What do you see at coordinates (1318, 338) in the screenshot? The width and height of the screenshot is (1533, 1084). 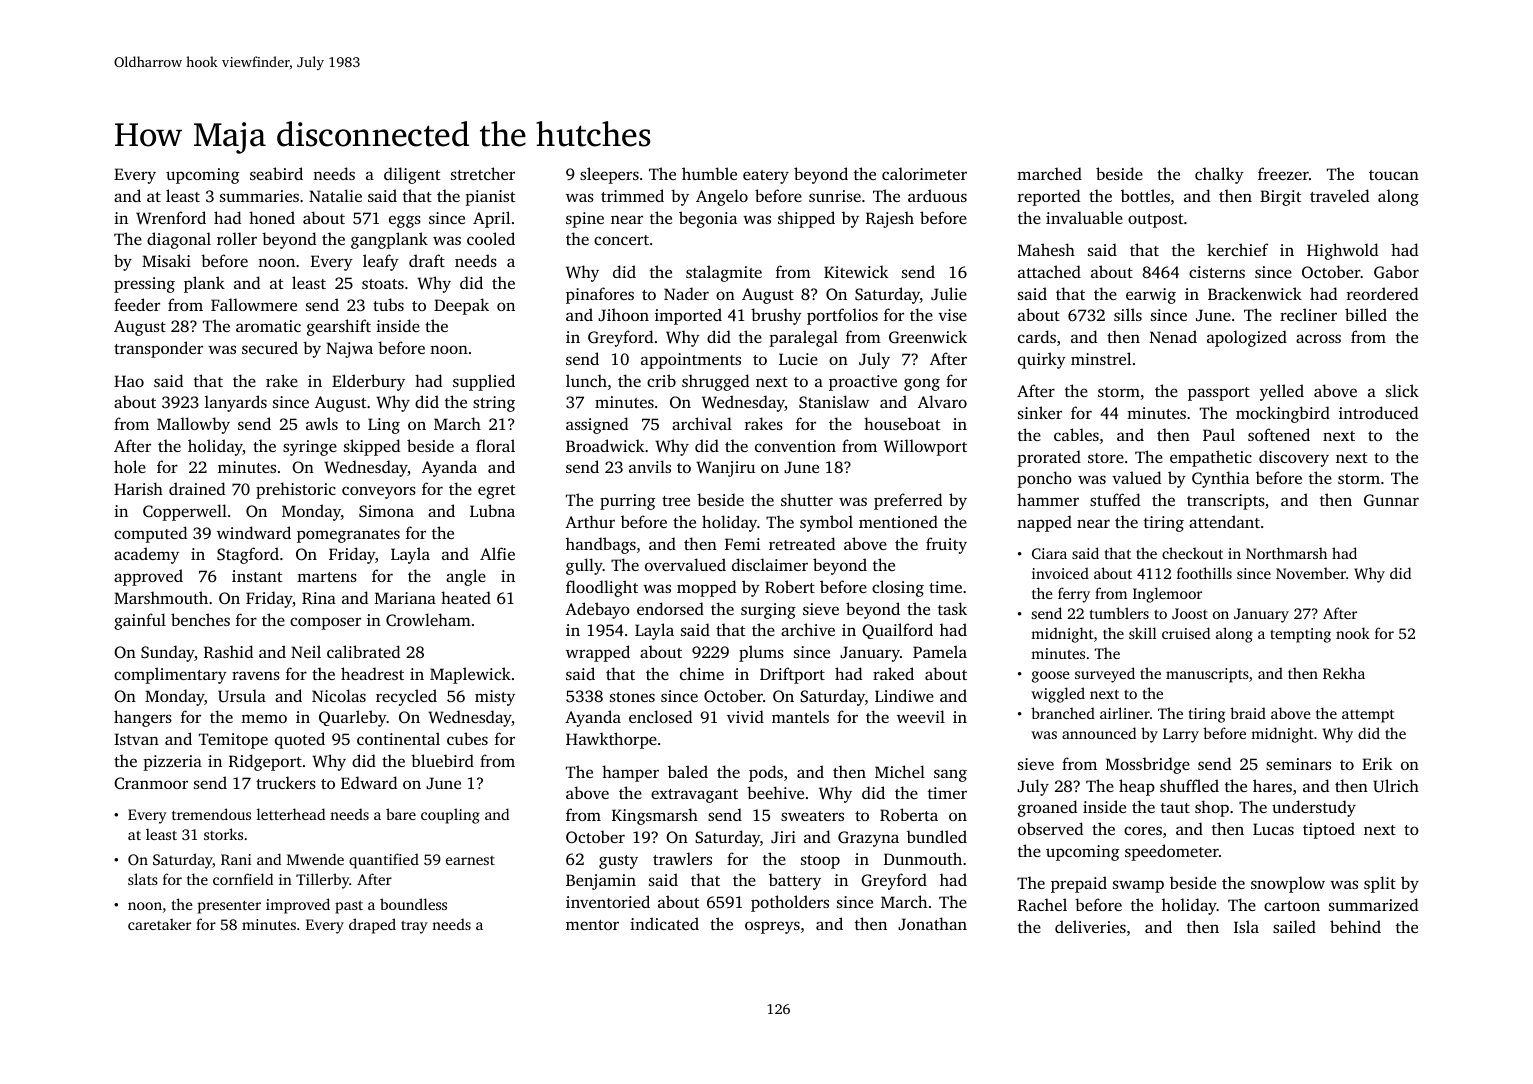 I see `across` at bounding box center [1318, 338].
